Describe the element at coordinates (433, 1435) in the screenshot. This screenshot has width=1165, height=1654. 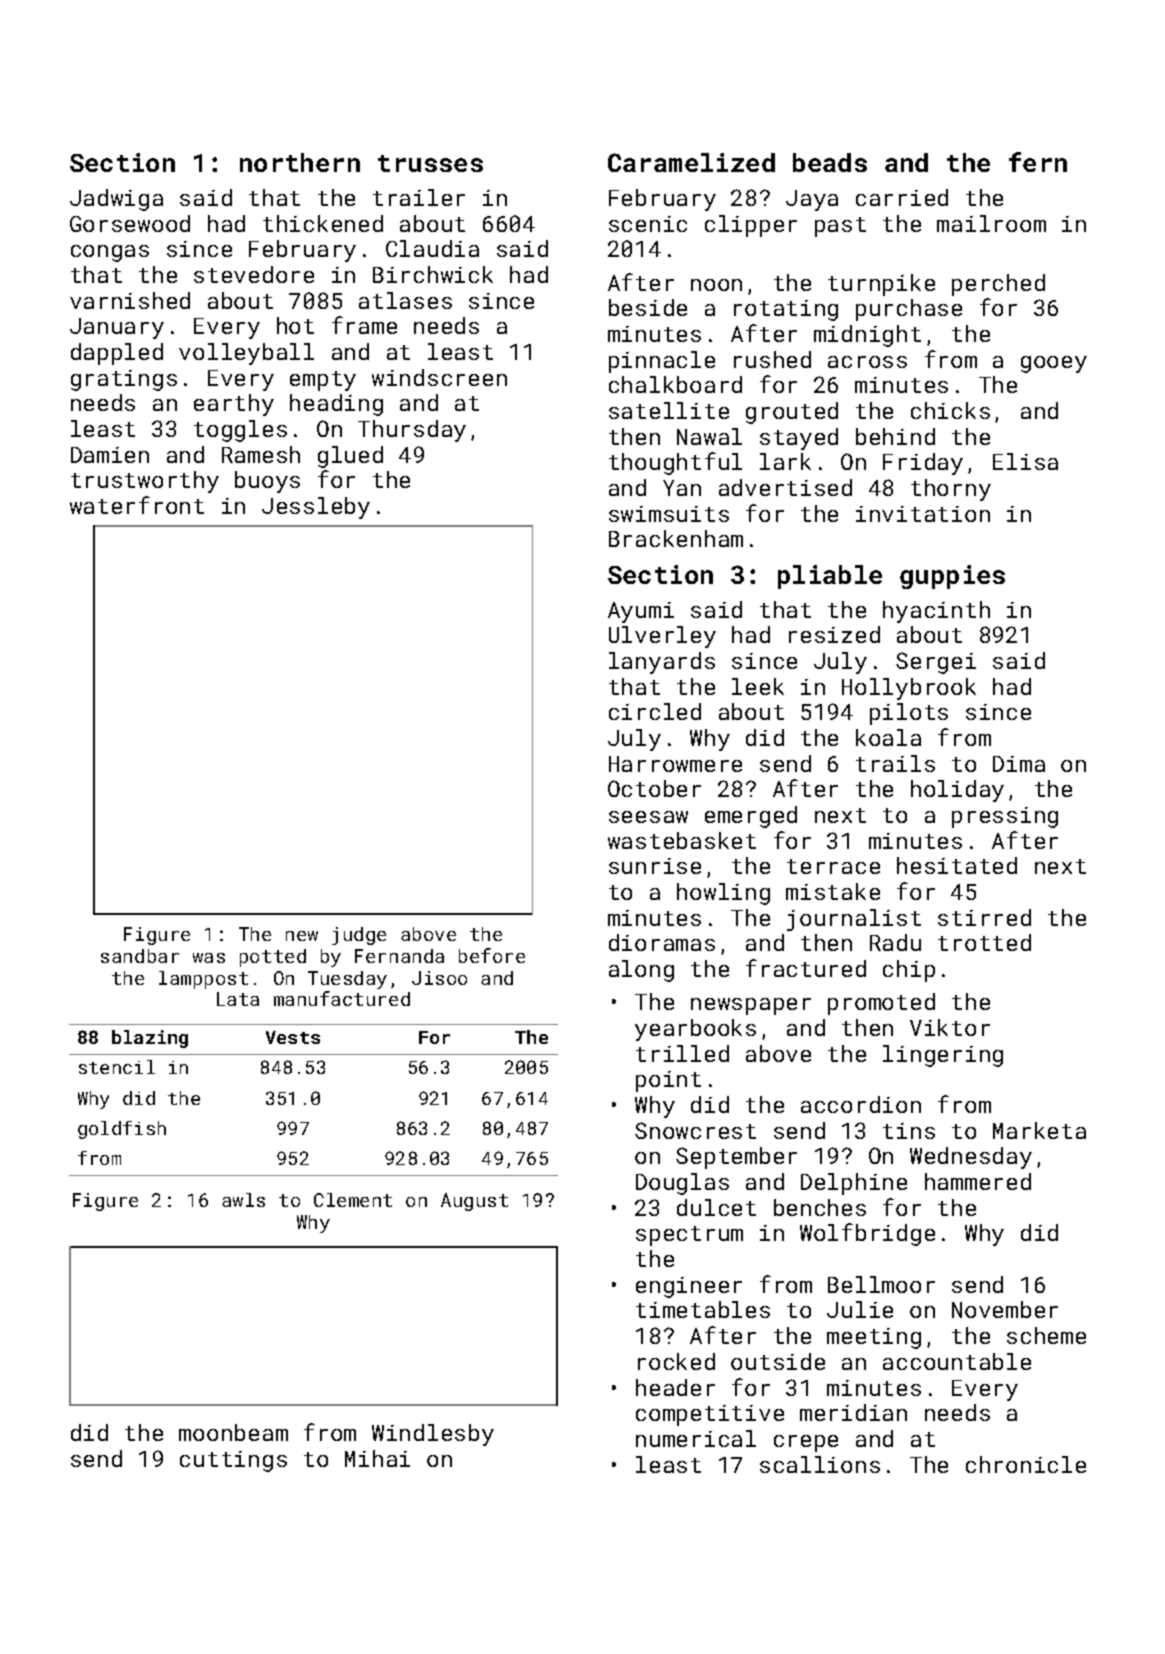
I see `Windlesby` at that location.
